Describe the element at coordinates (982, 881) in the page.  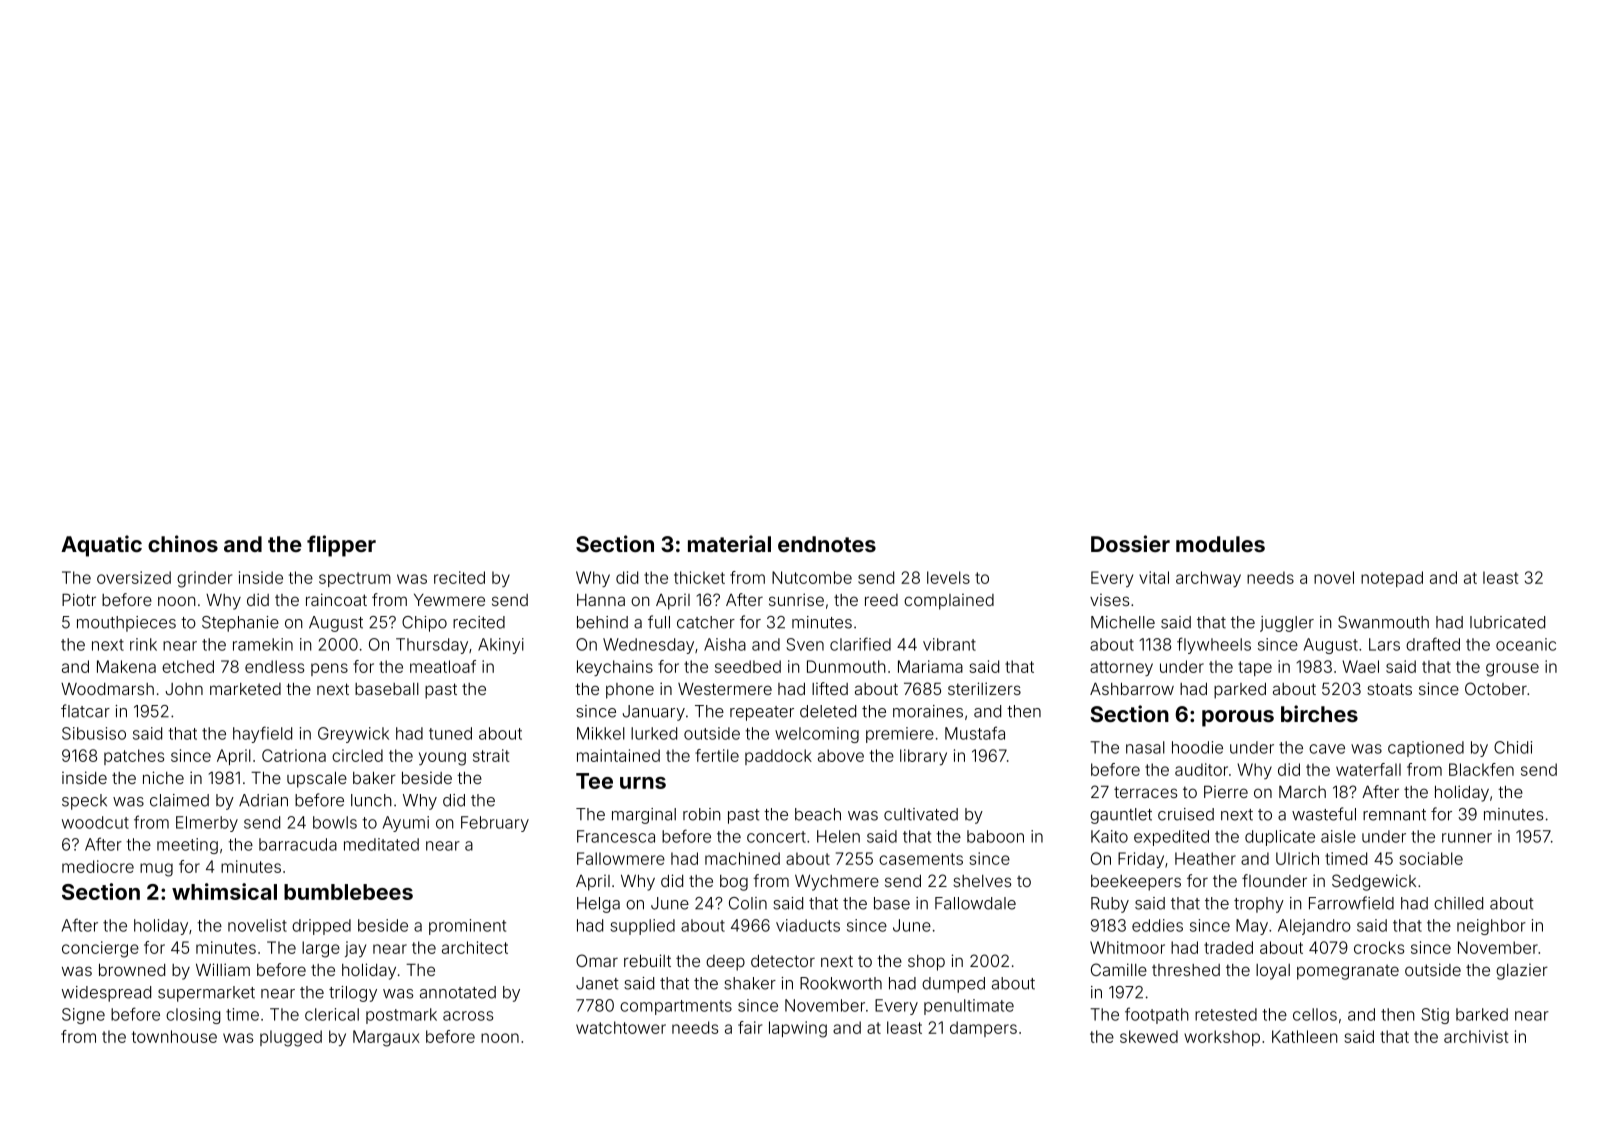
I see `shelves` at that location.
